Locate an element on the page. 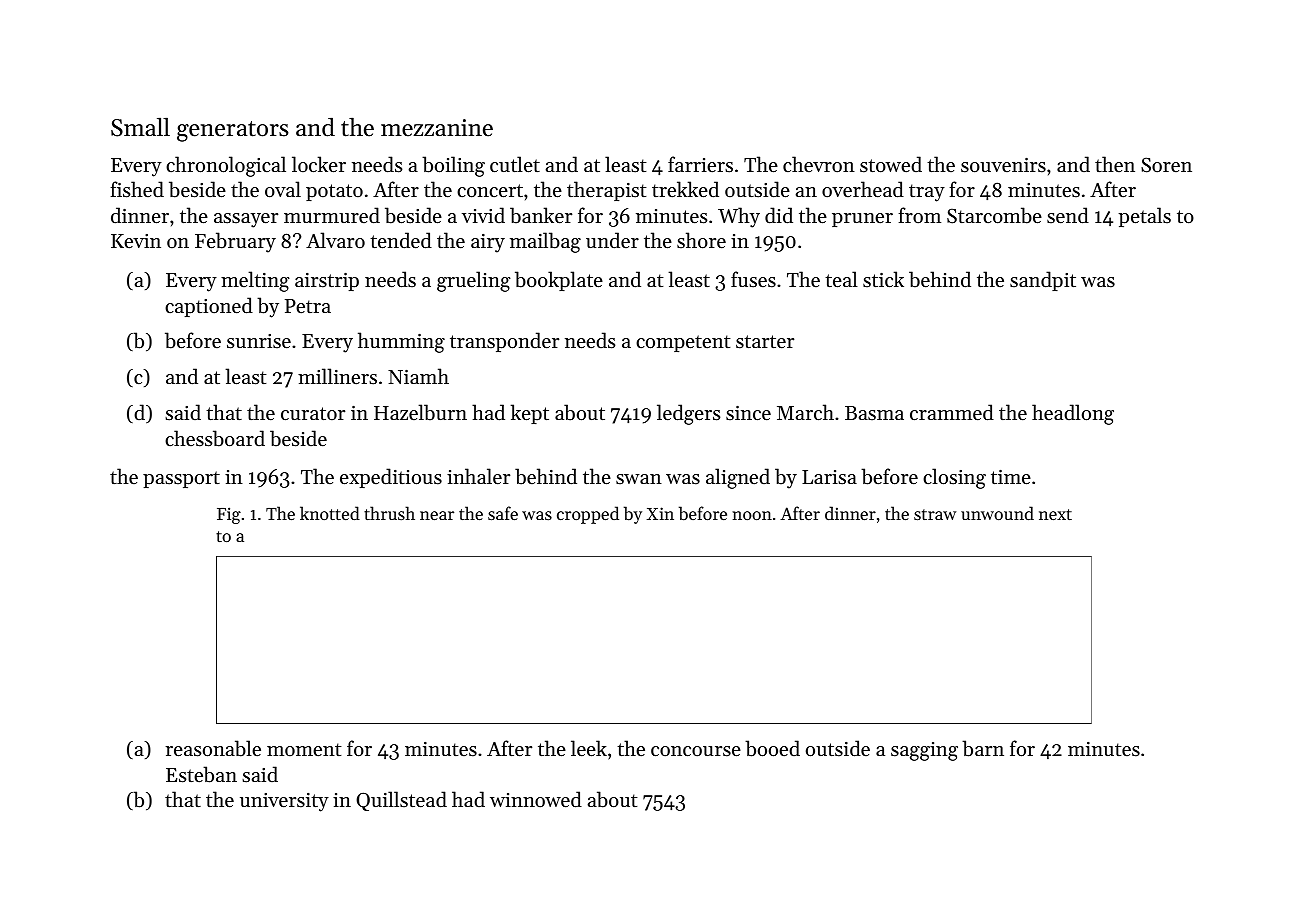 This document has width=1308, height=924. then is located at coordinates (1115, 164).
